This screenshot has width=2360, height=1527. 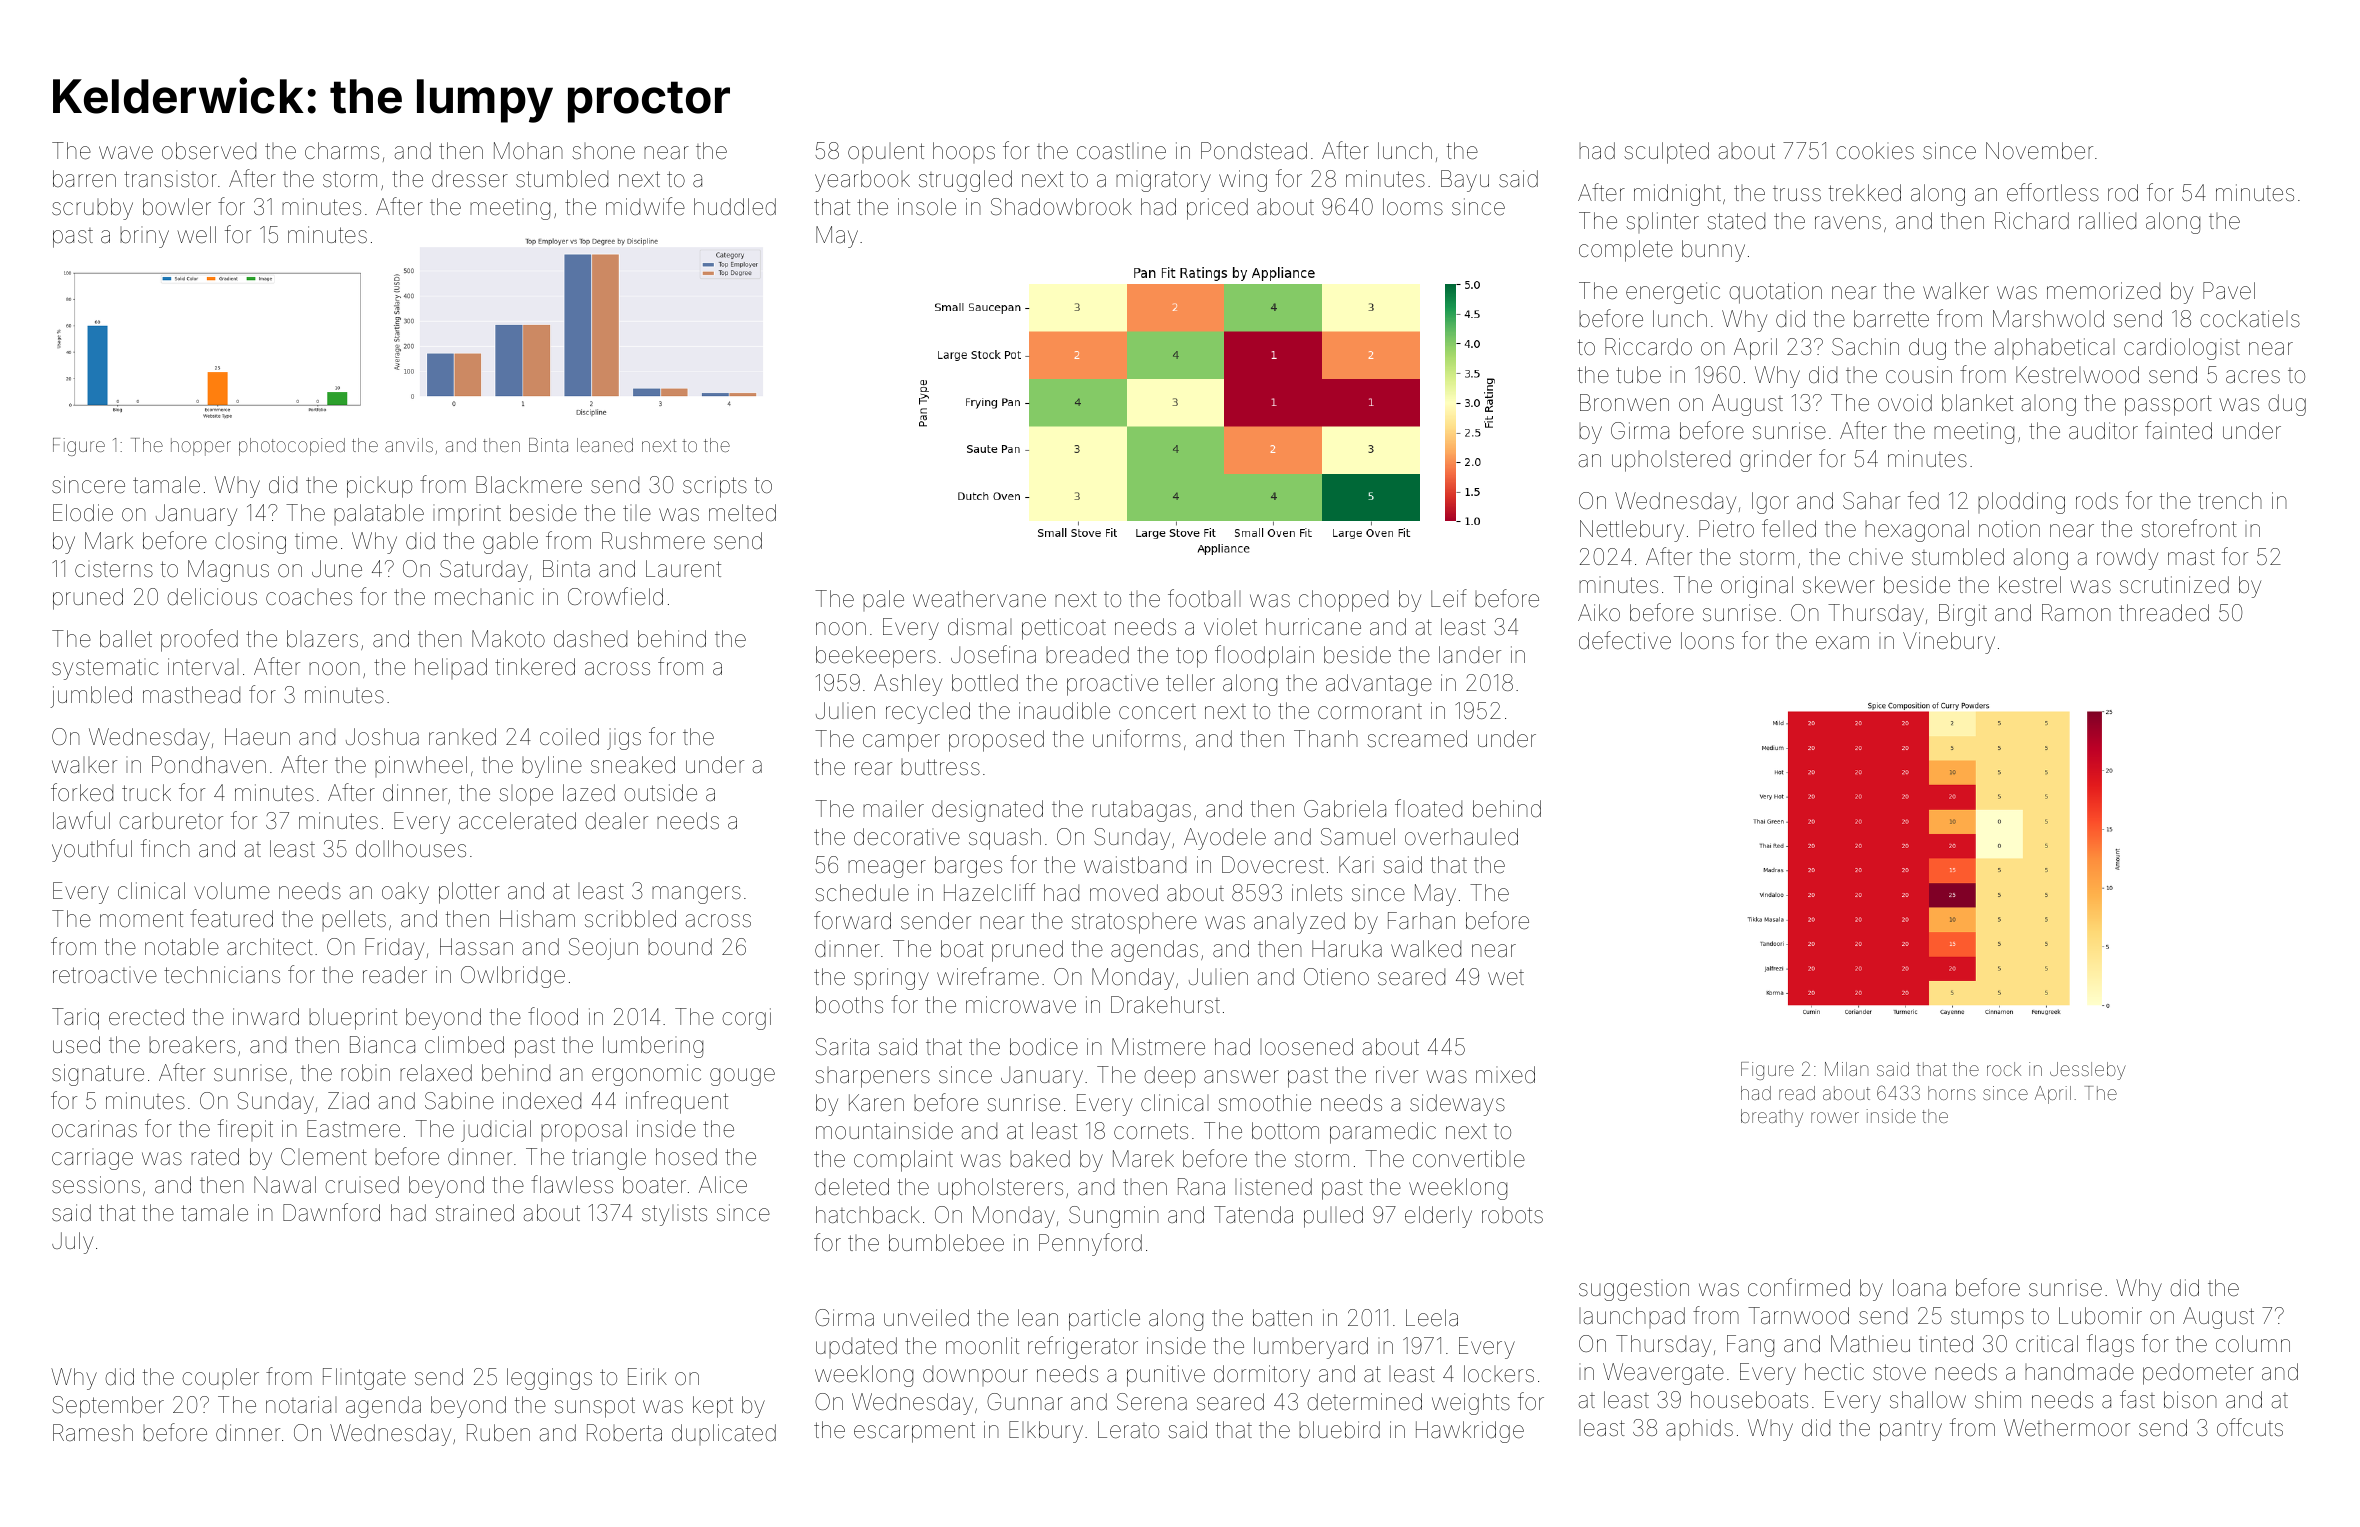 What do you see at coordinates (1064, 711) in the screenshot?
I see `inaudible` at bounding box center [1064, 711].
